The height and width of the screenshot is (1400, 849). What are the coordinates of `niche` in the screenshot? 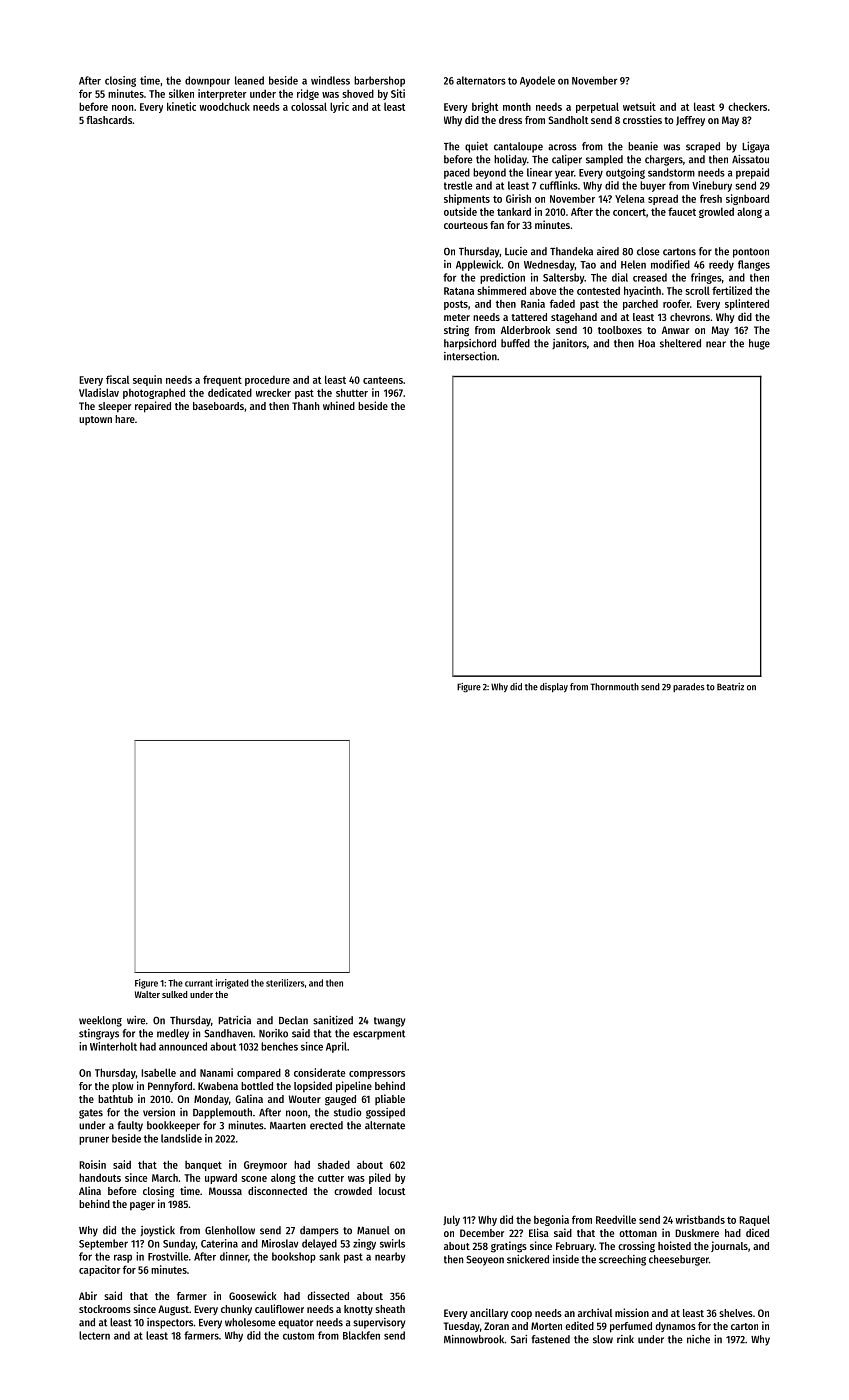 It's located at (698, 1339).
